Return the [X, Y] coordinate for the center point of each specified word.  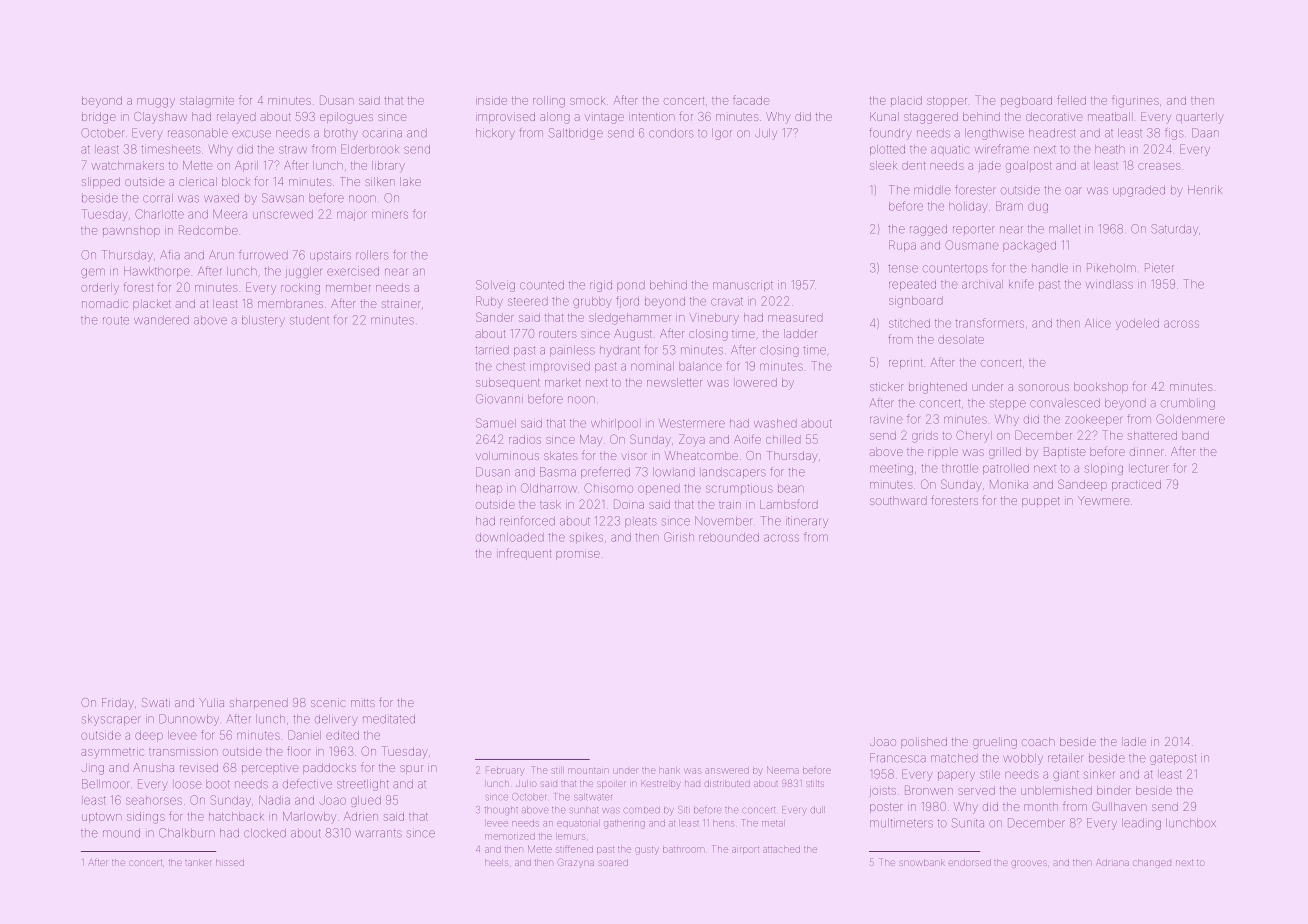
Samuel [496, 423]
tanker [198, 863]
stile [990, 774]
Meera [230, 214]
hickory [495, 134]
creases [1159, 166]
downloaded [510, 537]
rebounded [729, 537]
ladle [1135, 741]
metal [772, 823]
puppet [1041, 502]
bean [791, 489]
